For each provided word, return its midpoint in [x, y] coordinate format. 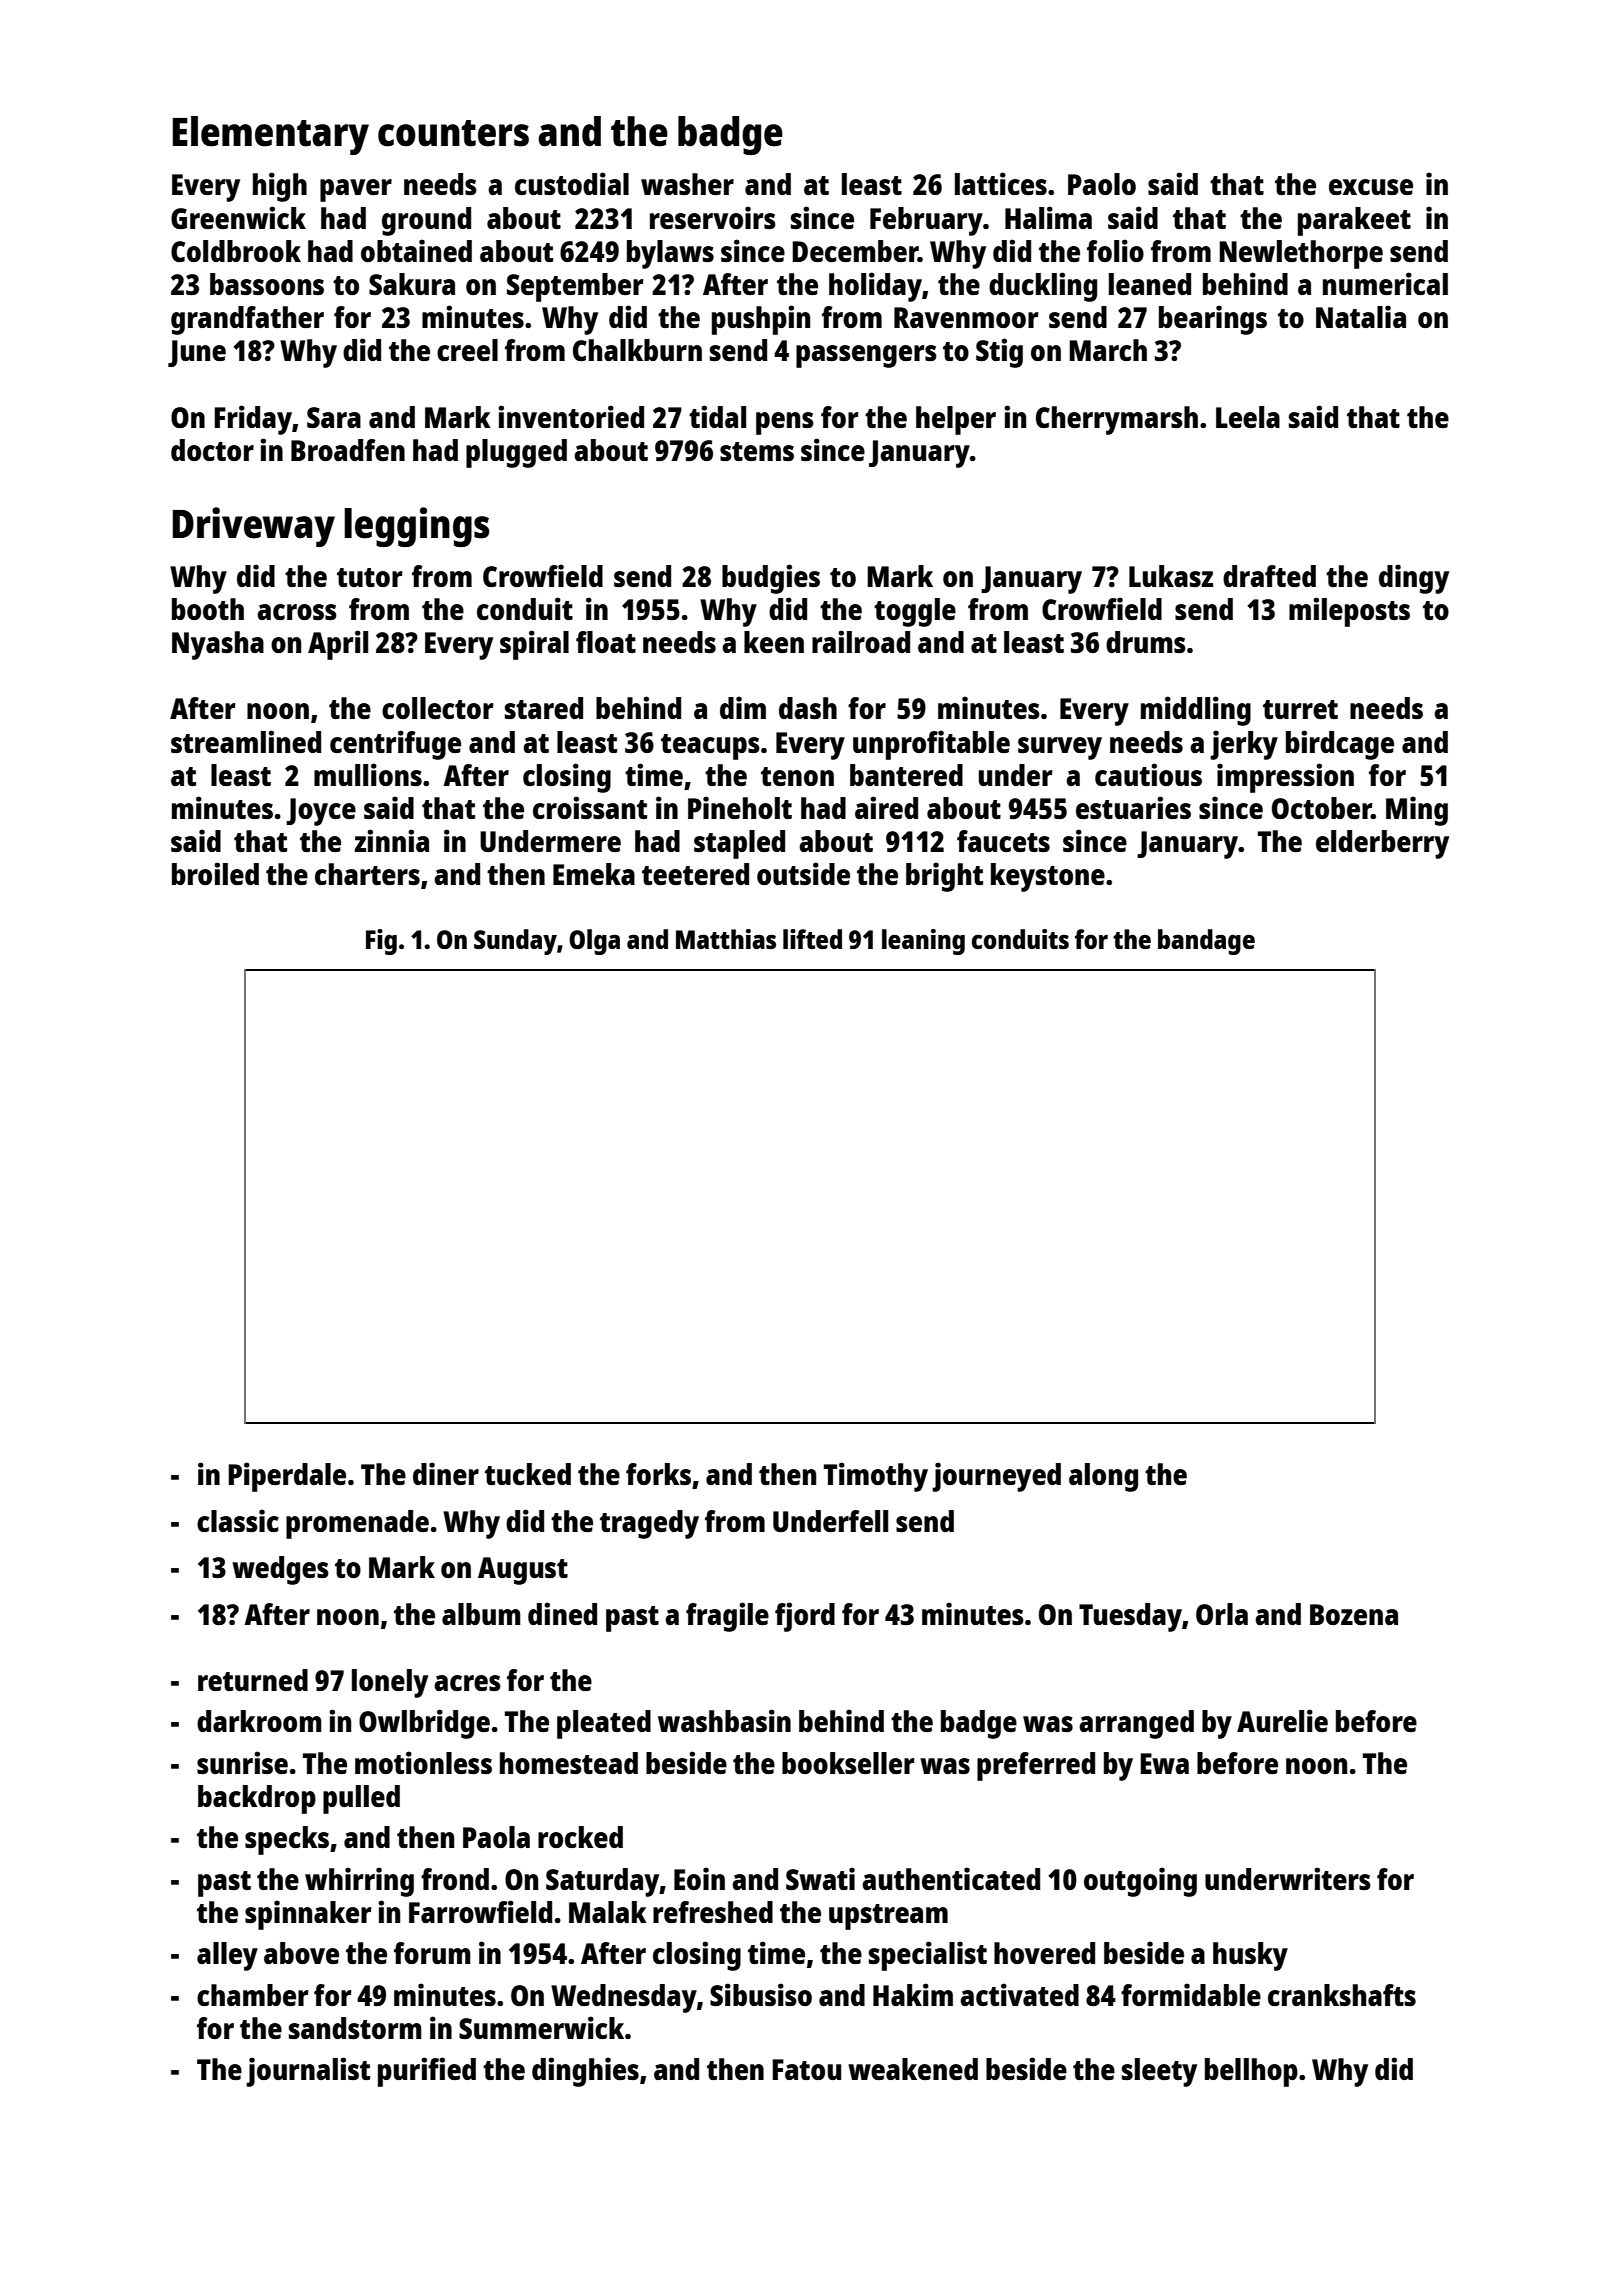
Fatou [806, 2069]
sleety [1159, 2072]
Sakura [412, 284]
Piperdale [287, 1477]
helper [956, 420]
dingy [1414, 579]
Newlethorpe [1301, 254]
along [1103, 1477]
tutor [370, 577]
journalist [308, 2072]
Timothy [876, 1477]
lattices [1001, 183]
